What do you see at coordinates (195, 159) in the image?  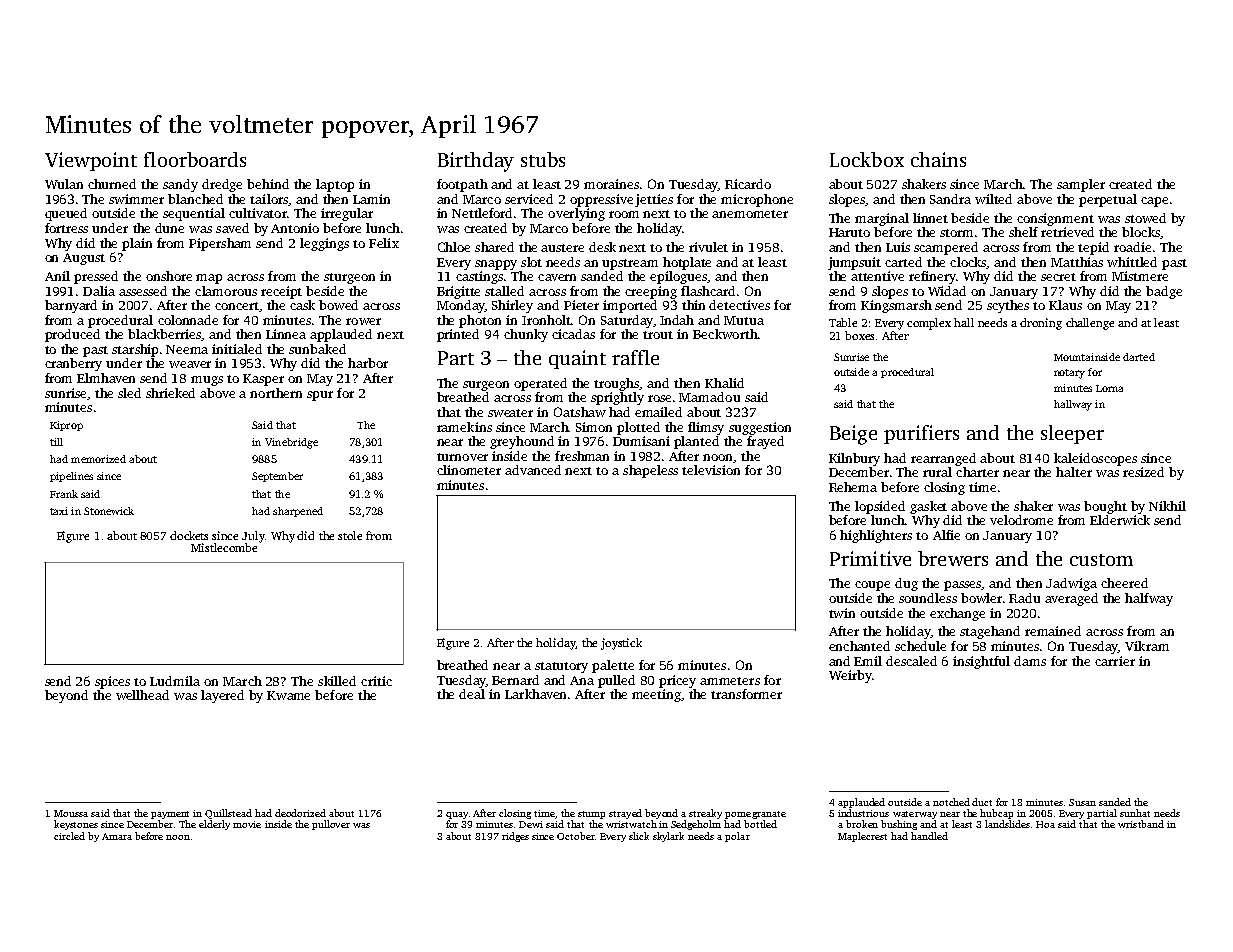 I see `floorboards` at bounding box center [195, 159].
